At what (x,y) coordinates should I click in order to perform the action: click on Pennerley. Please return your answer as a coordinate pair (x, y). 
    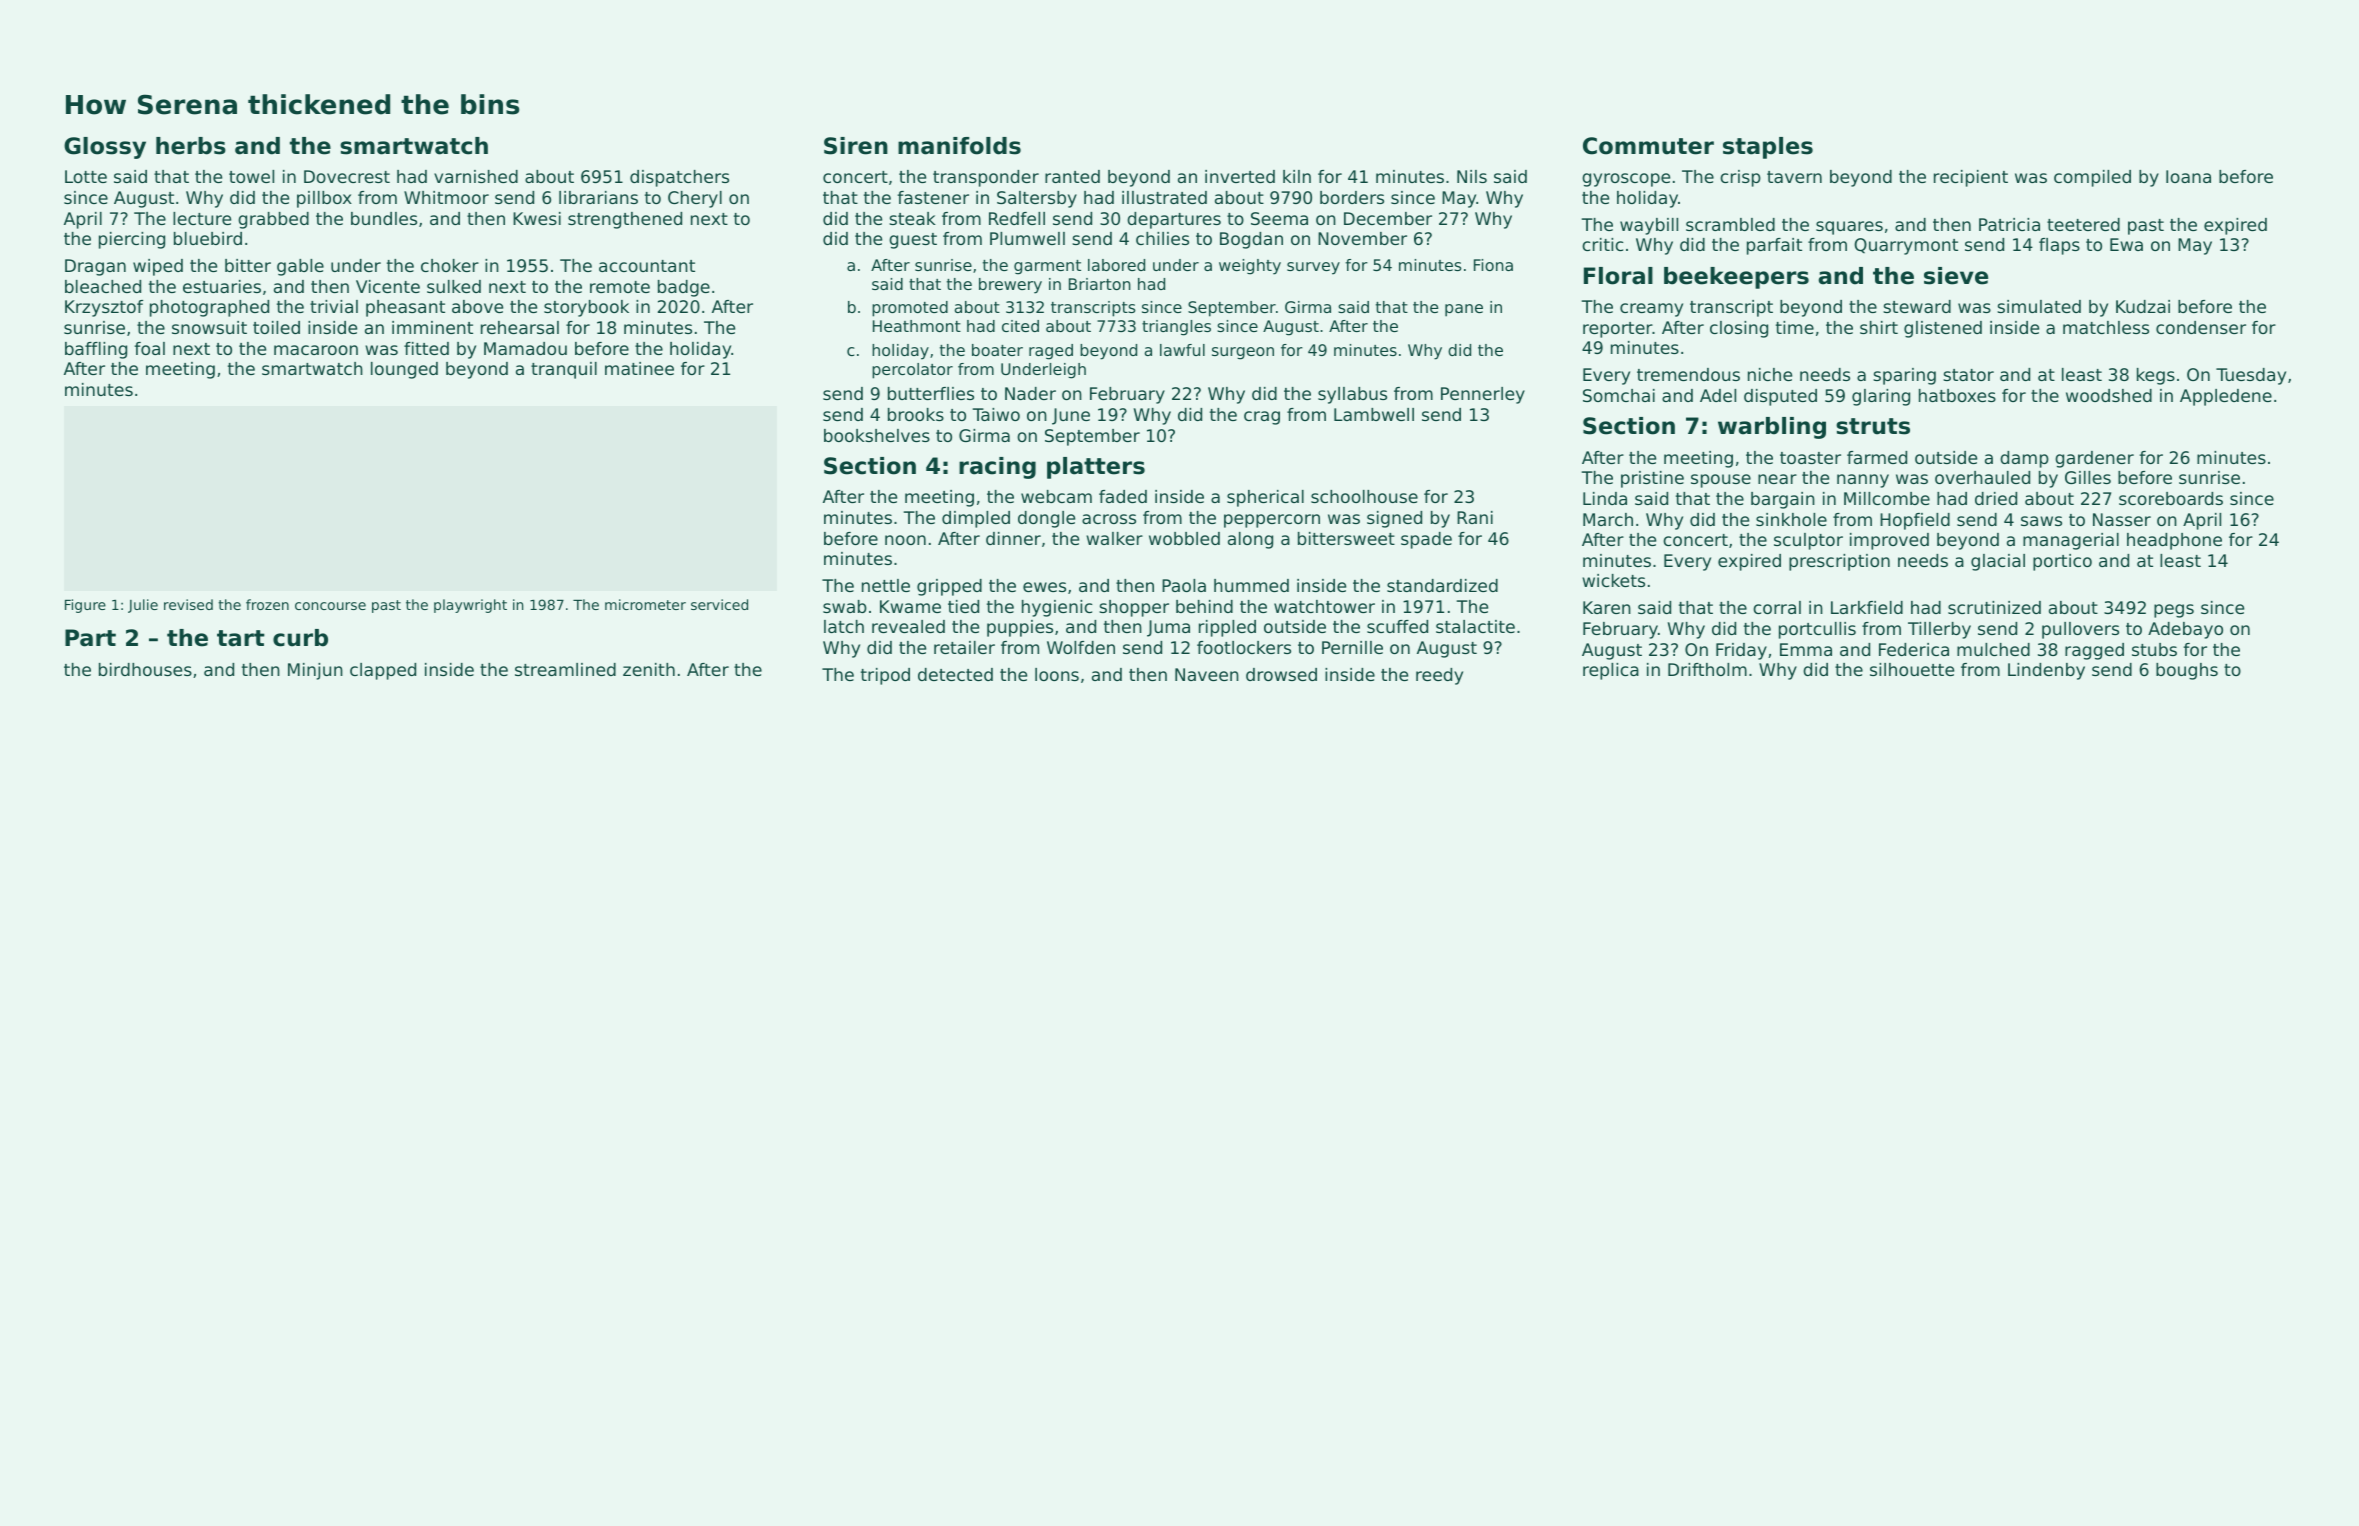
    Looking at the image, I should click on (1483, 395).
